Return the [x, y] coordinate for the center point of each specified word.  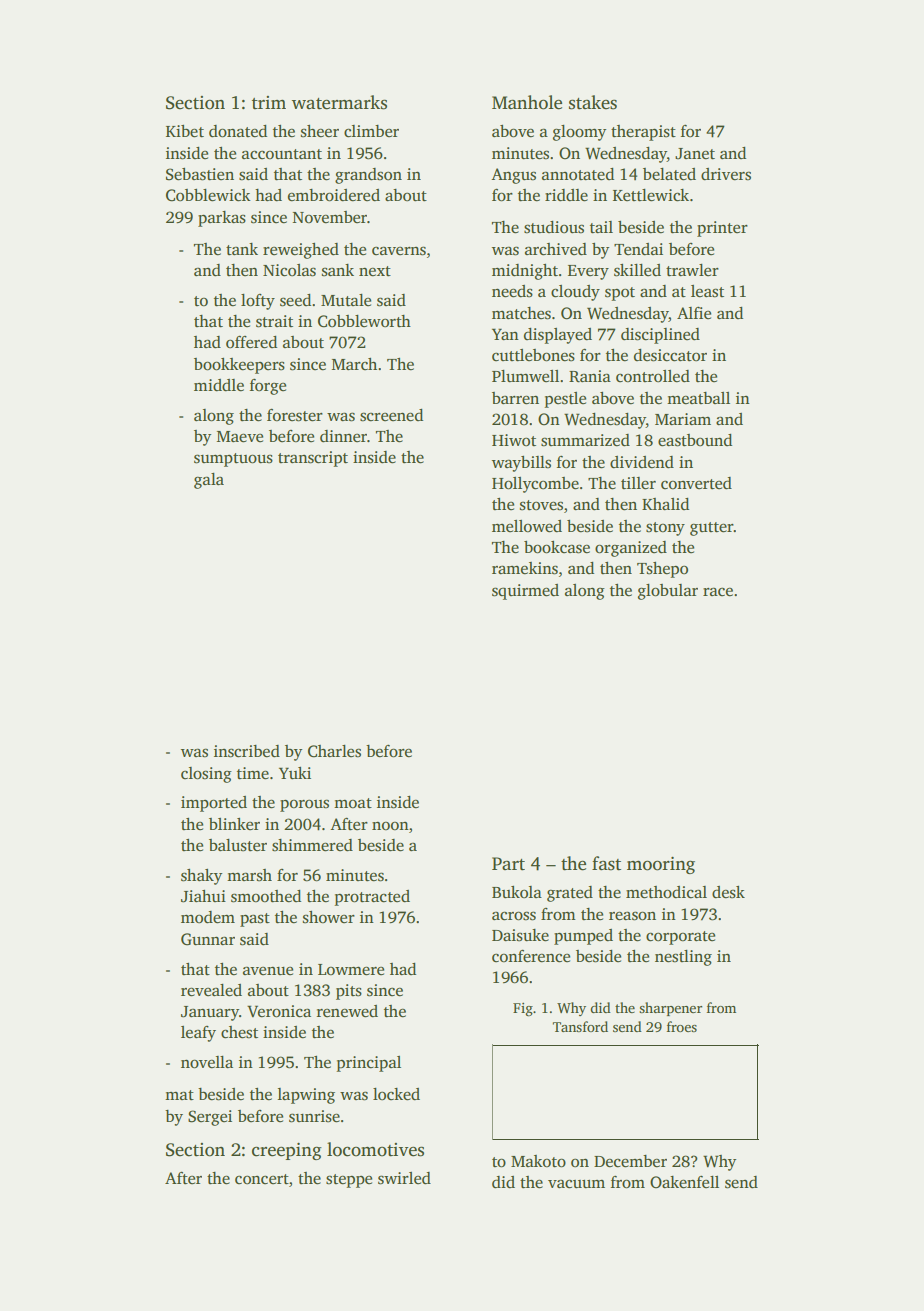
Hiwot [514, 440]
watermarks [339, 102]
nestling [683, 958]
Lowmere [351, 970]
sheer [320, 131]
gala [209, 481]
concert [262, 1179]
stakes [593, 102]
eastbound [695, 440]
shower [329, 917]
